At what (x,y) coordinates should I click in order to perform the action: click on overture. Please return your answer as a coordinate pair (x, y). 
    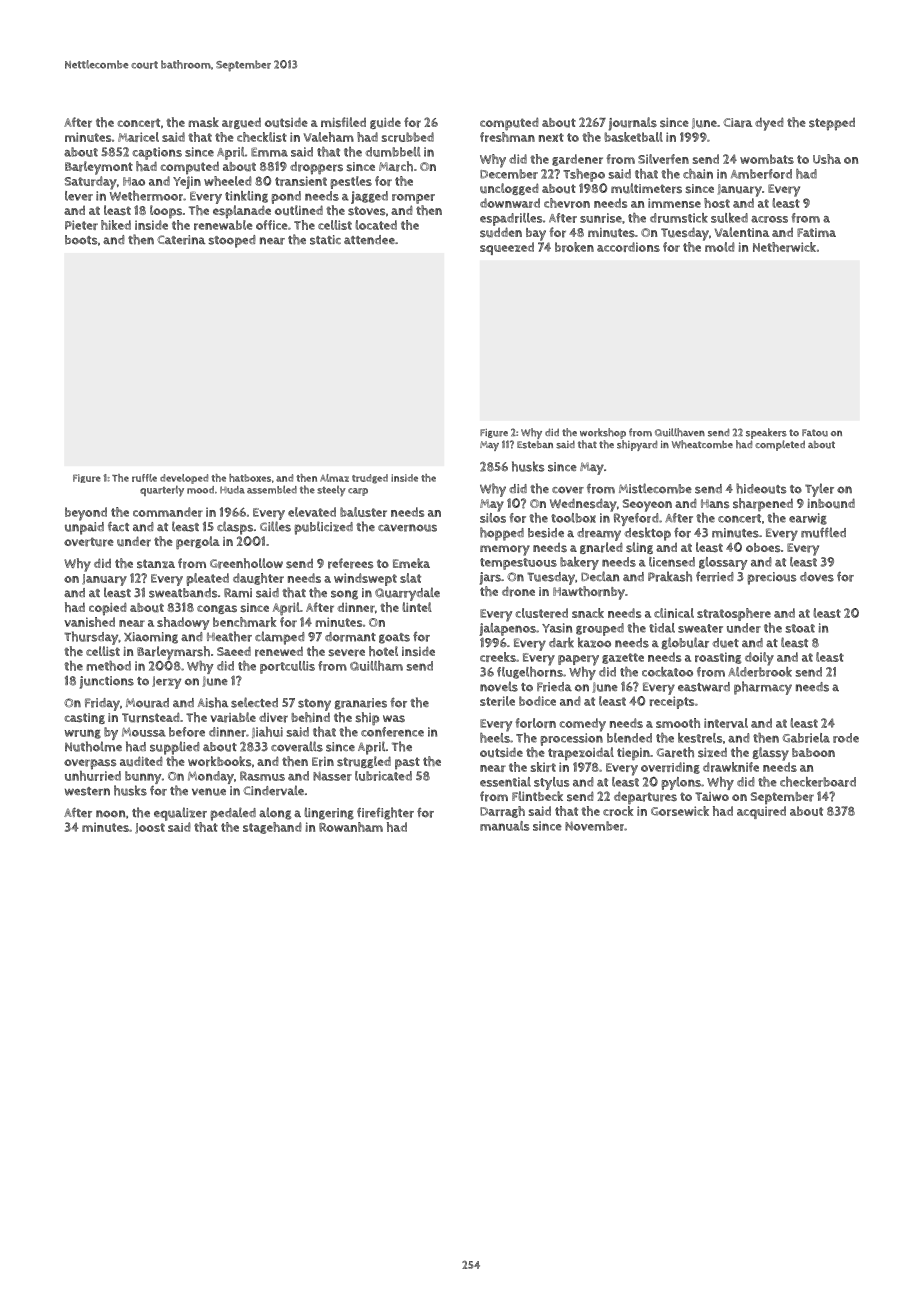
    Looking at the image, I should click on (89, 542).
